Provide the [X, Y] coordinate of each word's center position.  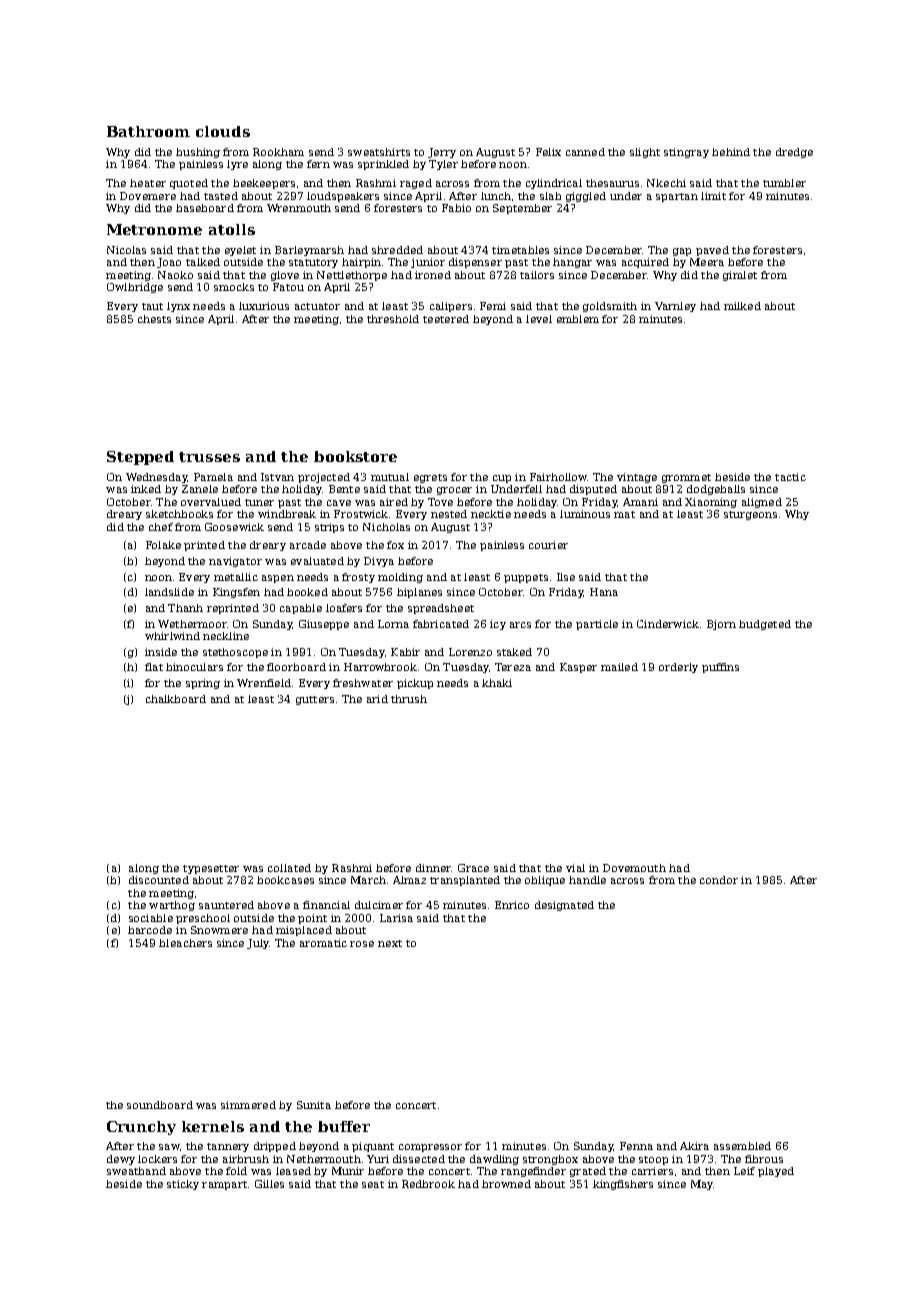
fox [395, 545]
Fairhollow [558, 477]
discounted [159, 880]
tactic [790, 477]
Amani [640, 502]
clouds [223, 131]
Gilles [269, 1184]
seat [373, 1184]
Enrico [512, 905]
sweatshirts [379, 152]
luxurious [264, 306]
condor [719, 880]
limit [713, 196]
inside [161, 652]
